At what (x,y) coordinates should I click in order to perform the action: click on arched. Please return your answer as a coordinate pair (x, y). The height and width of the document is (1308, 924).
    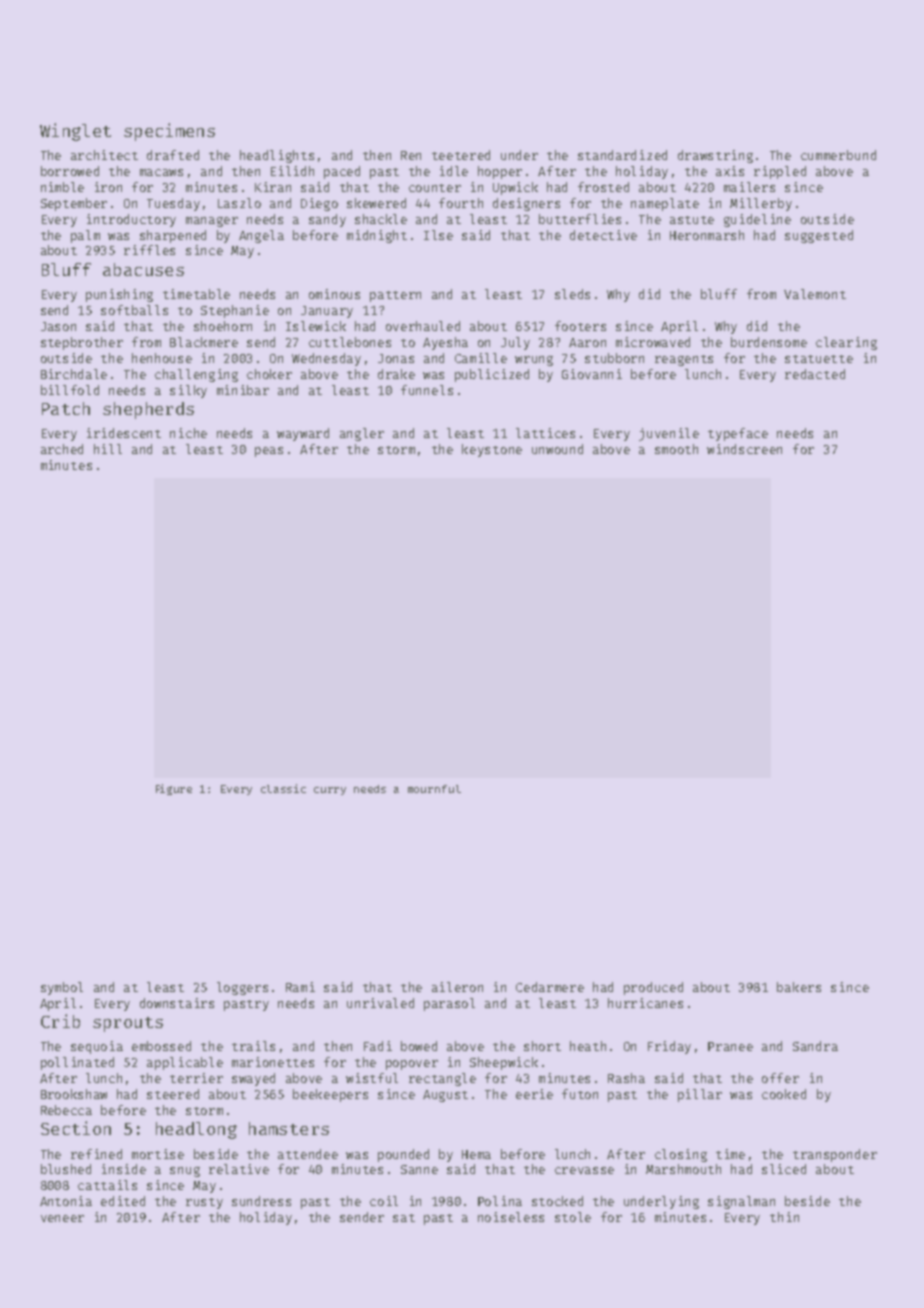
    Looking at the image, I should click on (62, 449).
